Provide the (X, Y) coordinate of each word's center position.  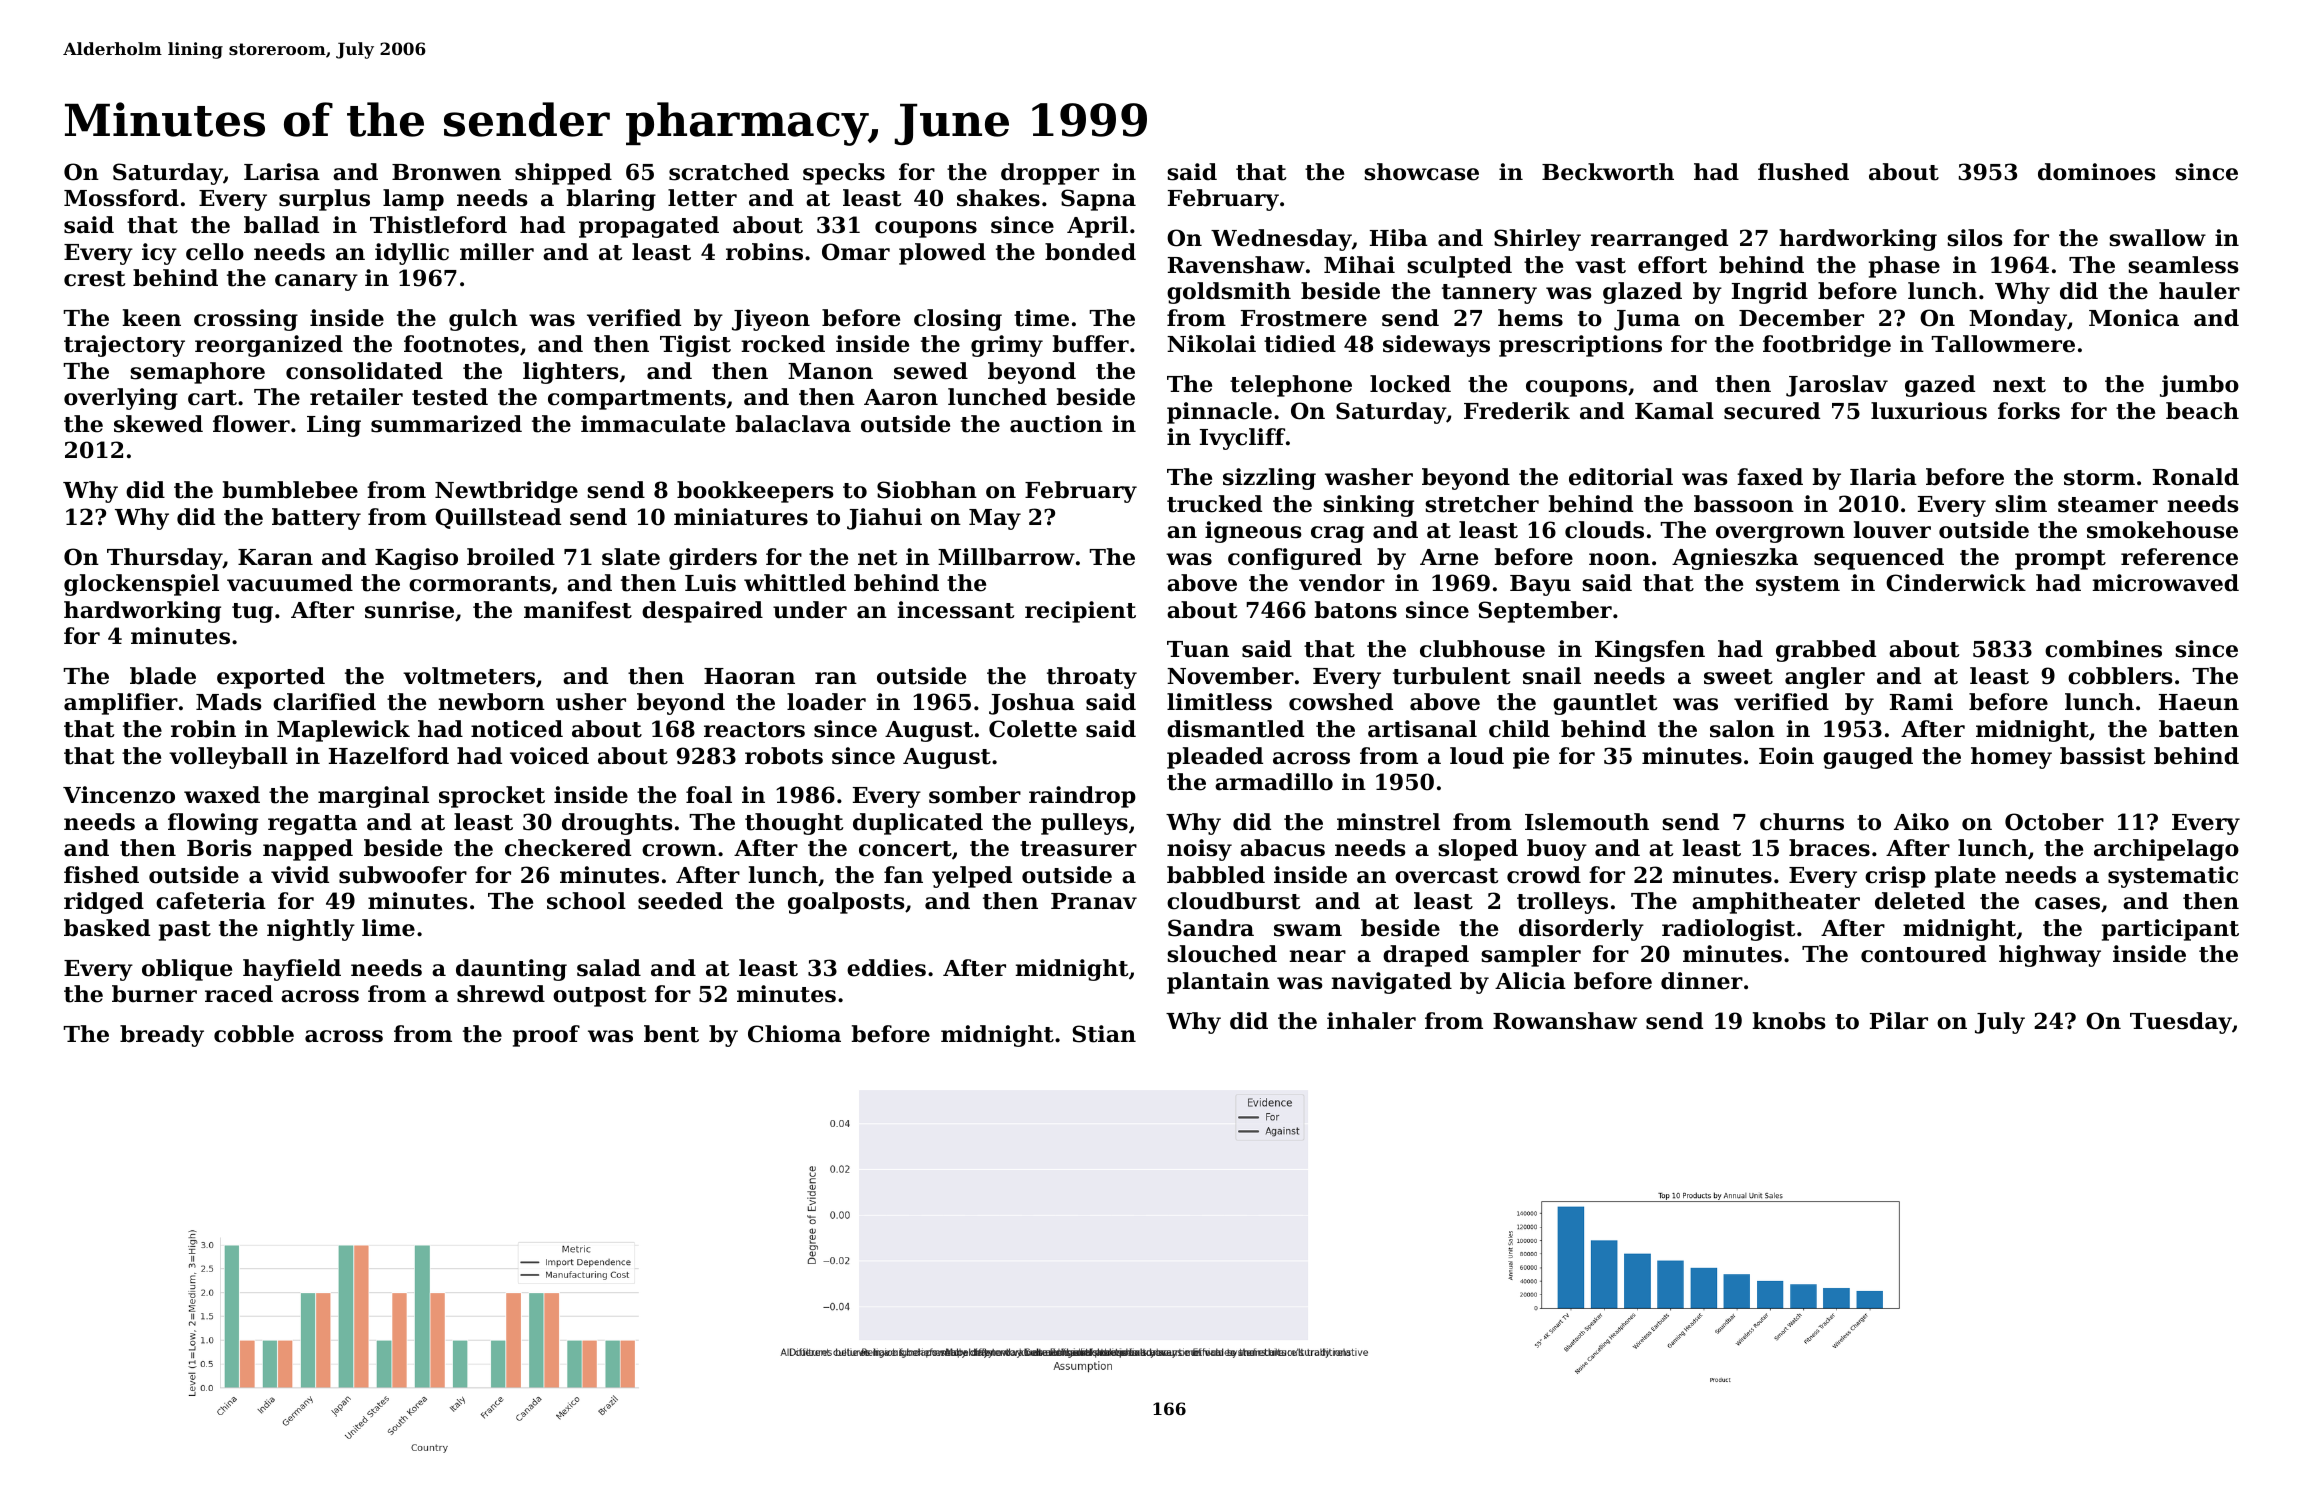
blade (163, 676)
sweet (1738, 677)
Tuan (1198, 649)
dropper (1050, 174)
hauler (2199, 291)
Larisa (282, 172)
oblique (187, 970)
